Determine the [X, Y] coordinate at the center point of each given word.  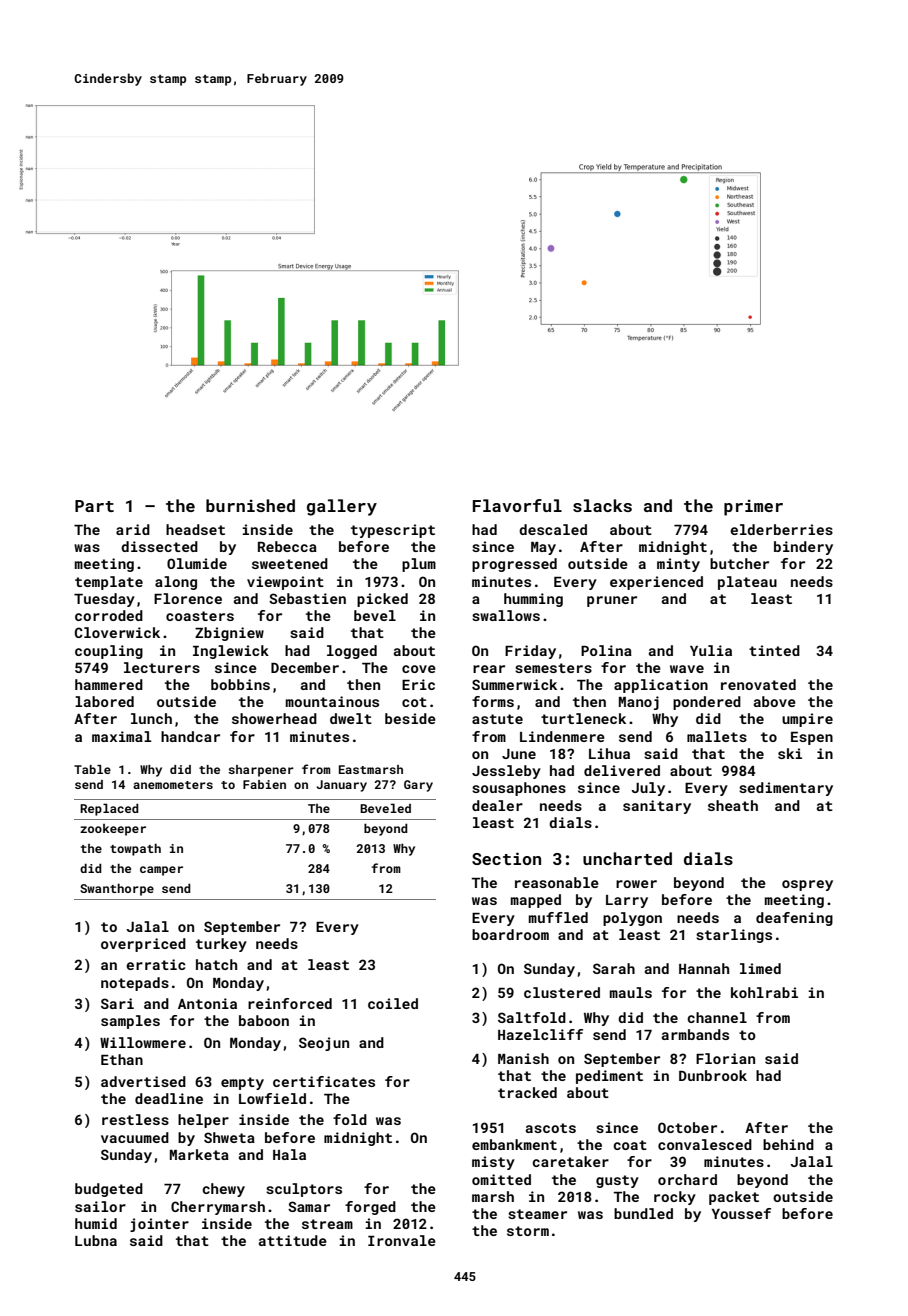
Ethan [122, 1059]
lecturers [162, 667]
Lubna [96, 1240]
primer [753, 507]
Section [506, 858]
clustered [562, 992]
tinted [774, 650]
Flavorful [517, 505]
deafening [794, 919]
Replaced [109, 809]
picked [382, 600]
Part [94, 506]
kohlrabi [764, 992]
